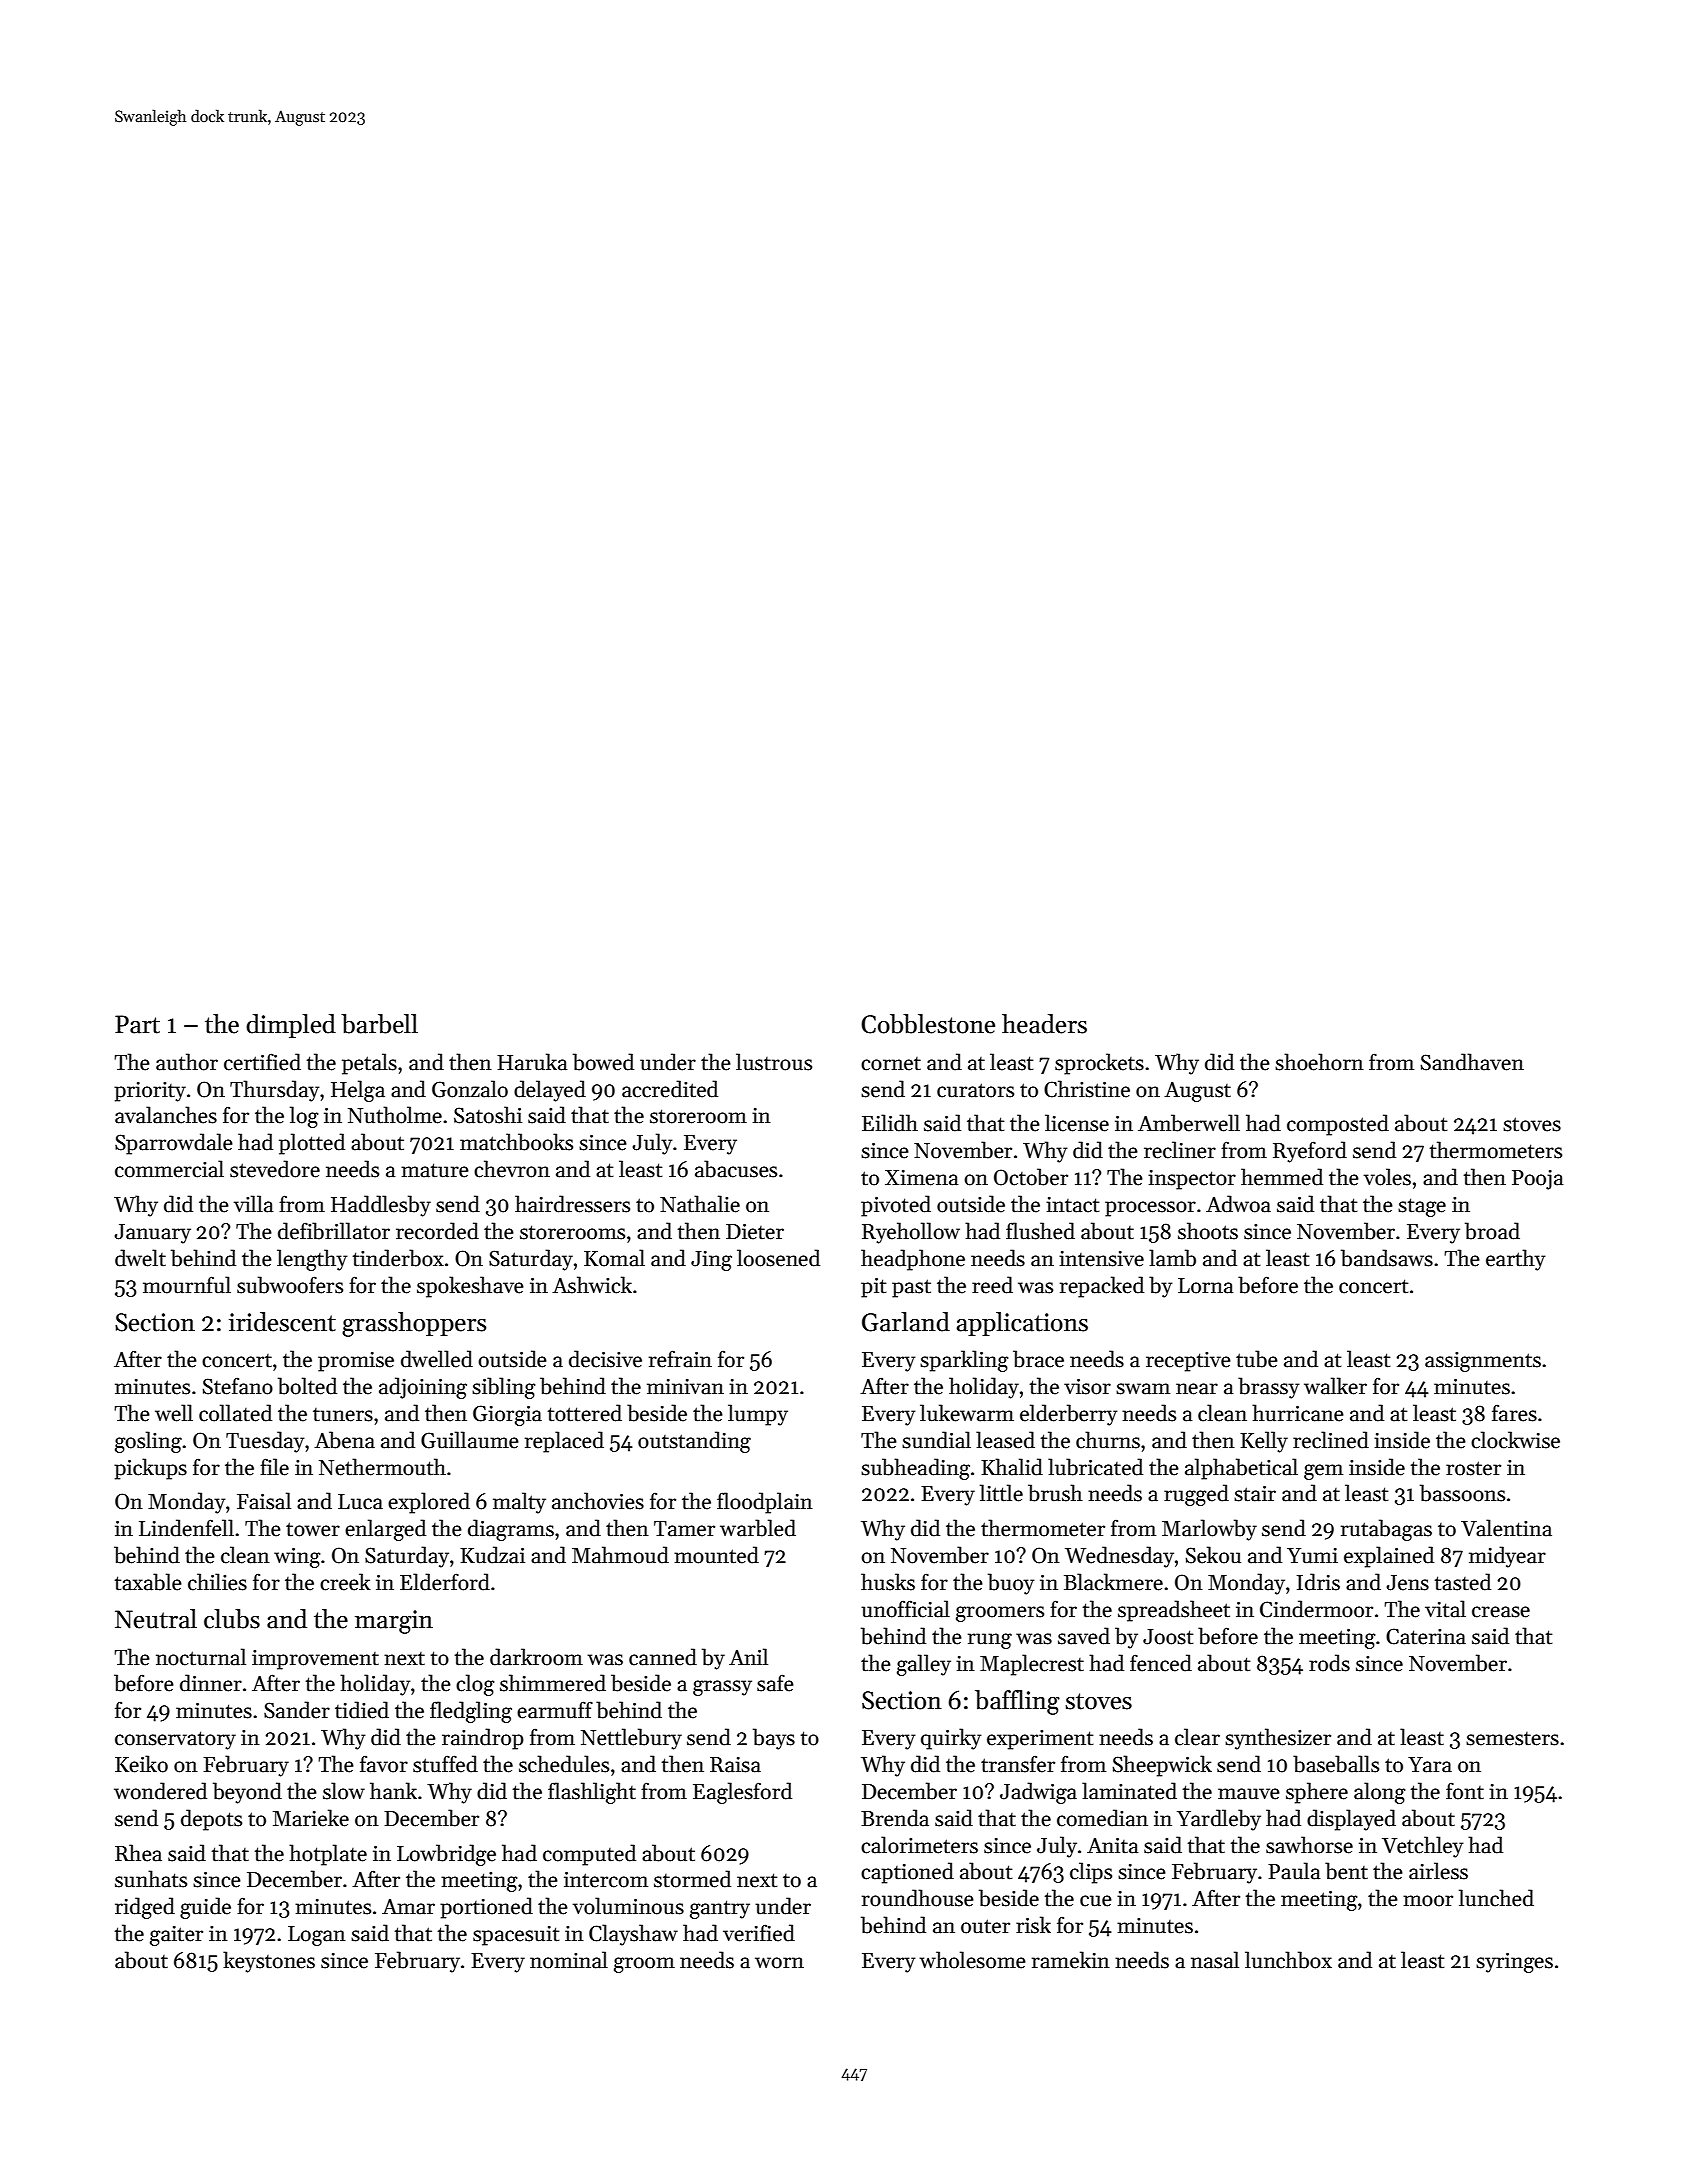 The height and width of the document is (2178, 1683). I want to click on laminated, so click(1129, 1791).
